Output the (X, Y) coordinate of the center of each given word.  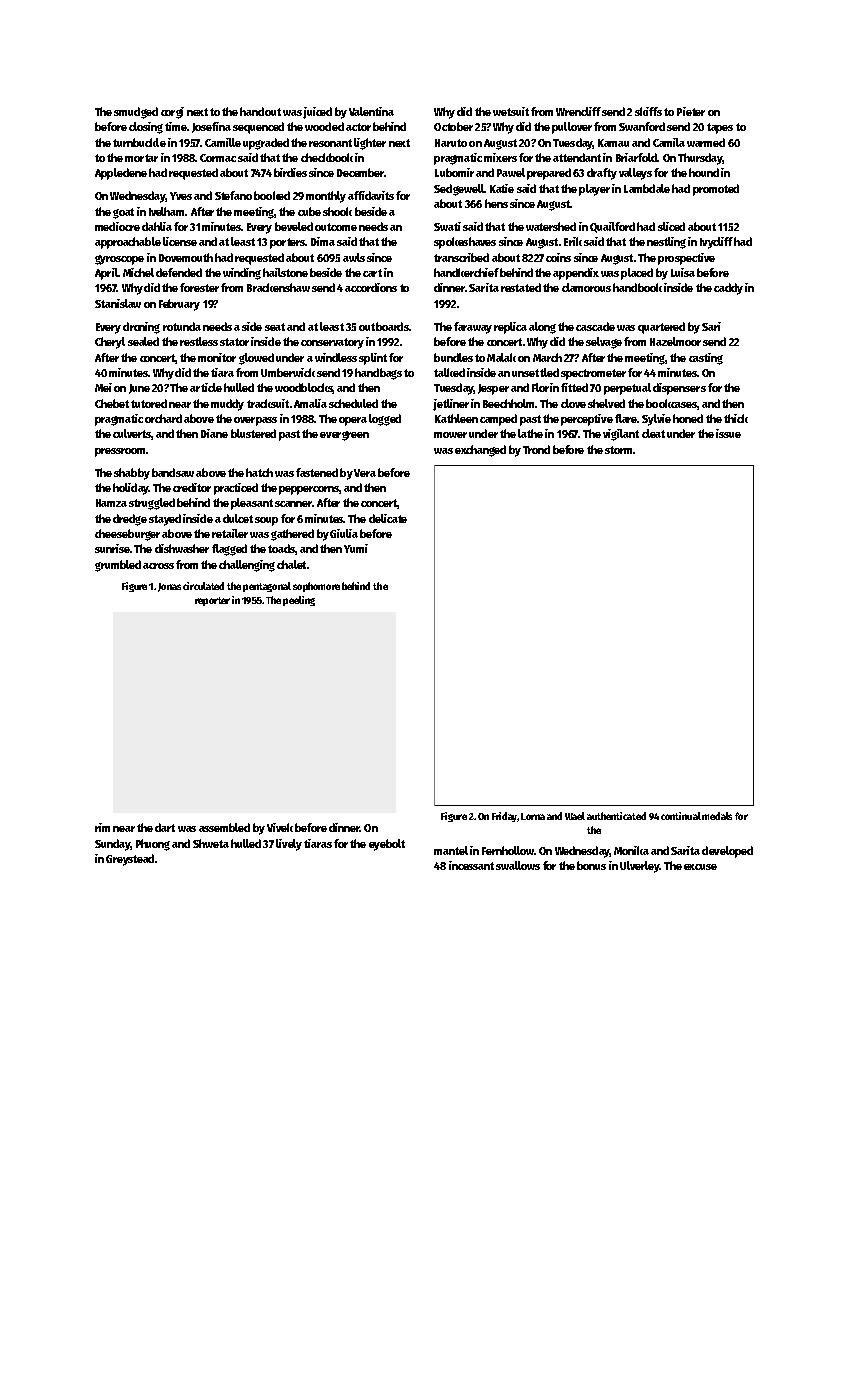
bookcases (671, 403)
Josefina (211, 127)
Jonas (169, 587)
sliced (671, 226)
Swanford (642, 126)
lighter (370, 144)
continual (681, 816)
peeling (299, 601)
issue (728, 433)
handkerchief (466, 272)
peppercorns (309, 490)
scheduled (353, 403)
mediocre (117, 226)
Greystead (130, 860)
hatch (259, 472)
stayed (165, 520)
